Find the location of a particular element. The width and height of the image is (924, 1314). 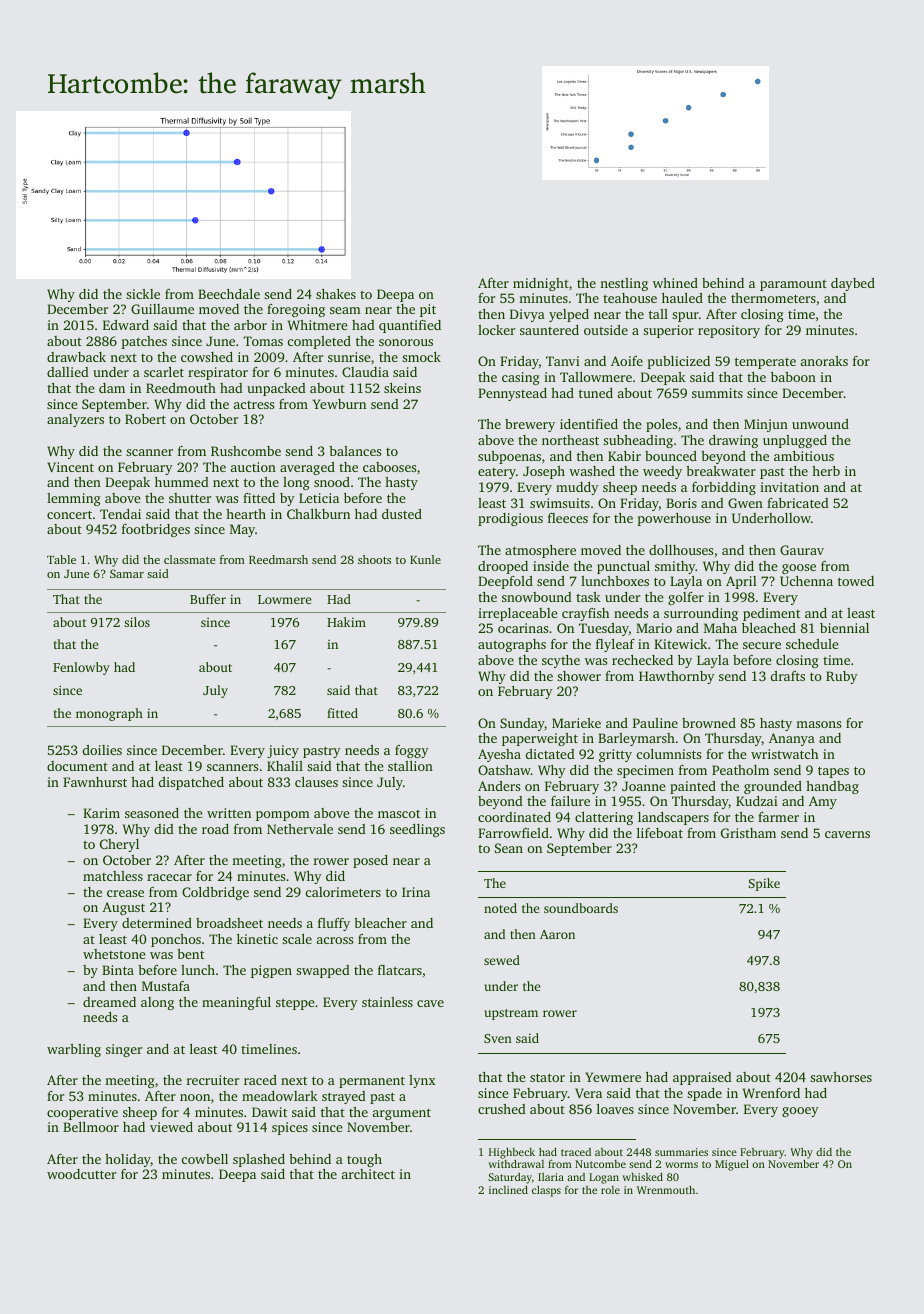

mascot is located at coordinates (399, 814).
